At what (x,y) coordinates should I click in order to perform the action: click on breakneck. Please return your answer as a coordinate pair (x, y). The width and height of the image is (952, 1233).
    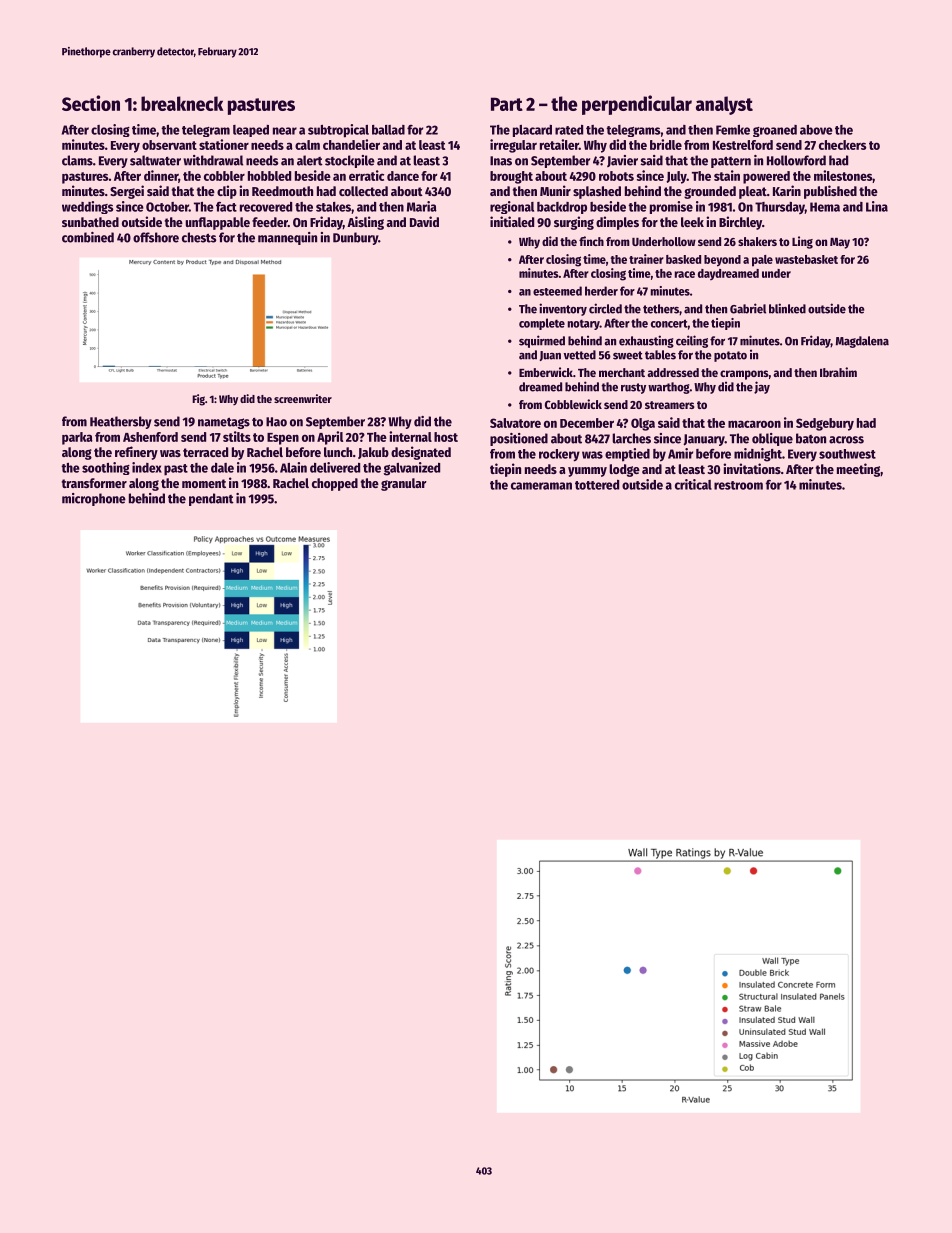
    Looking at the image, I should click on (182, 103).
